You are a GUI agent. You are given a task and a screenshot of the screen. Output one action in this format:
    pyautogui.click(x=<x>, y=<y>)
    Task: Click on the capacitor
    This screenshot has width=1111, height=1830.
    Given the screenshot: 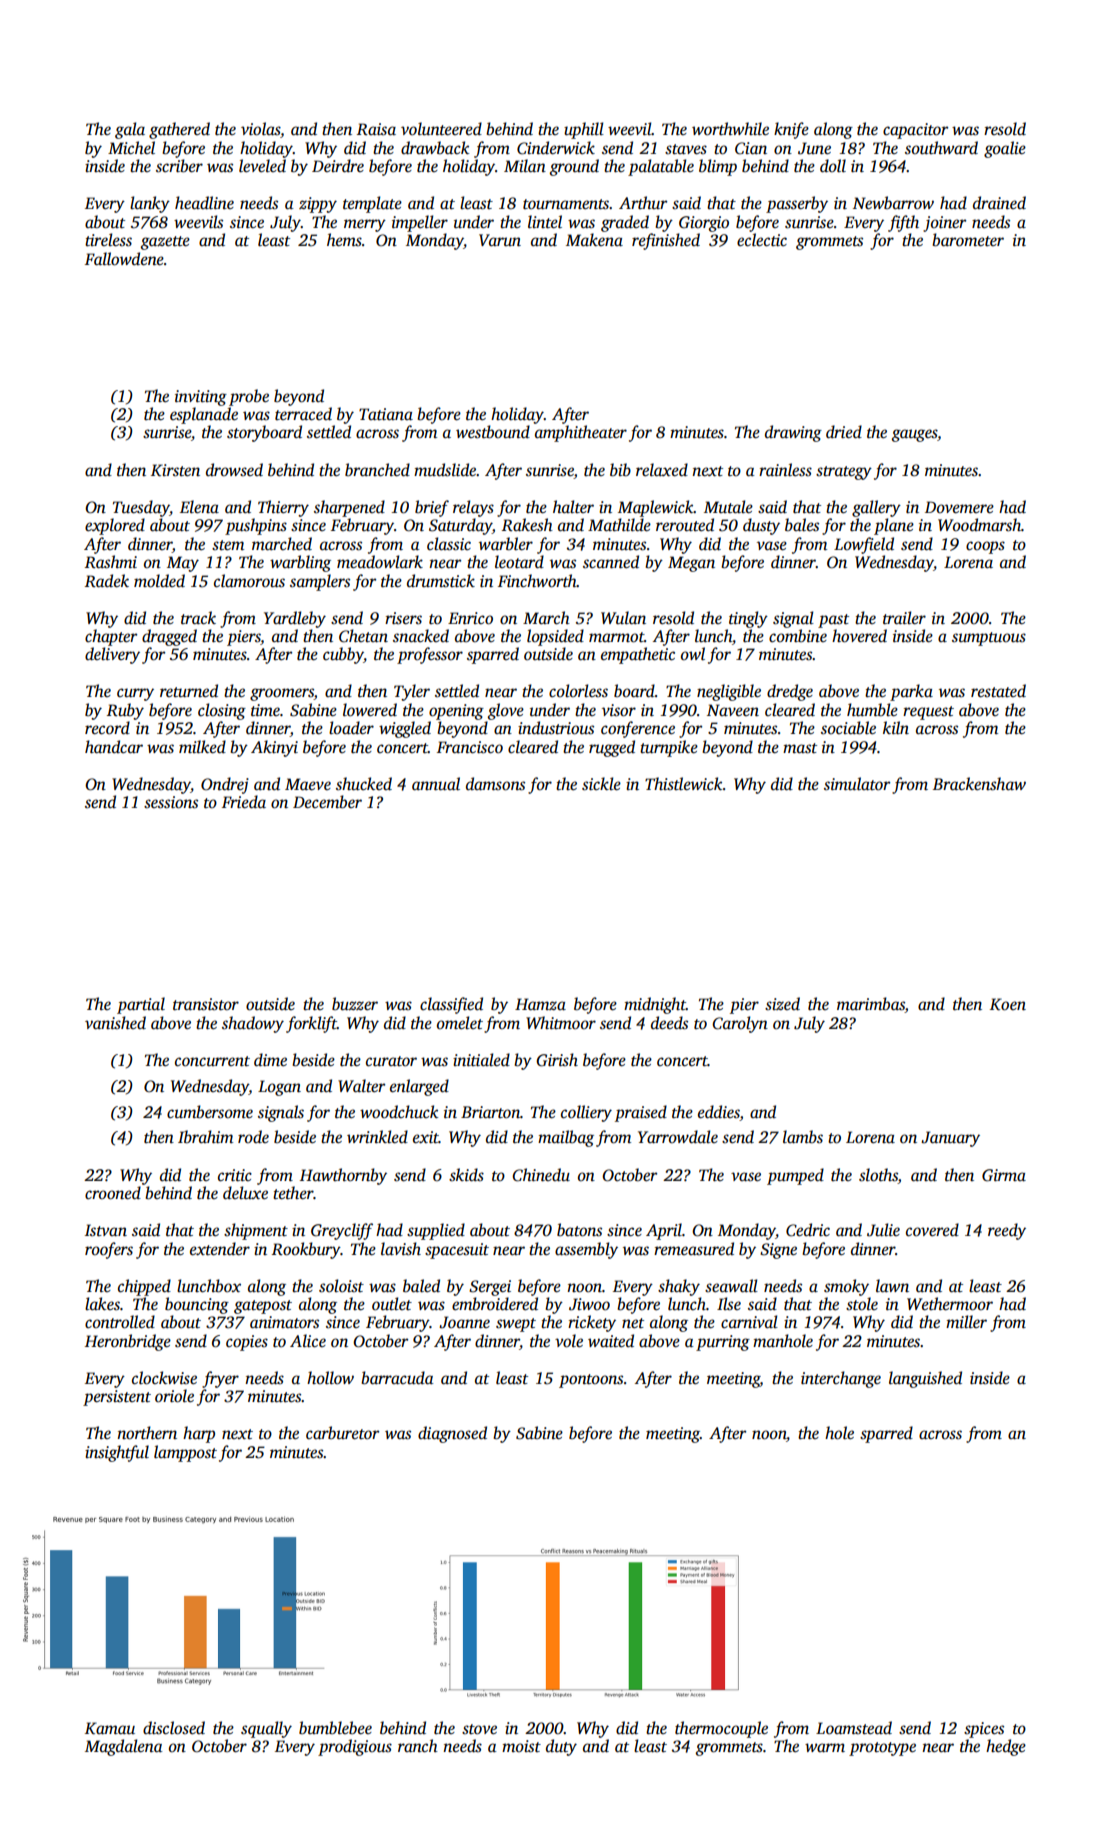 What is the action you would take?
    pyautogui.click(x=915, y=131)
